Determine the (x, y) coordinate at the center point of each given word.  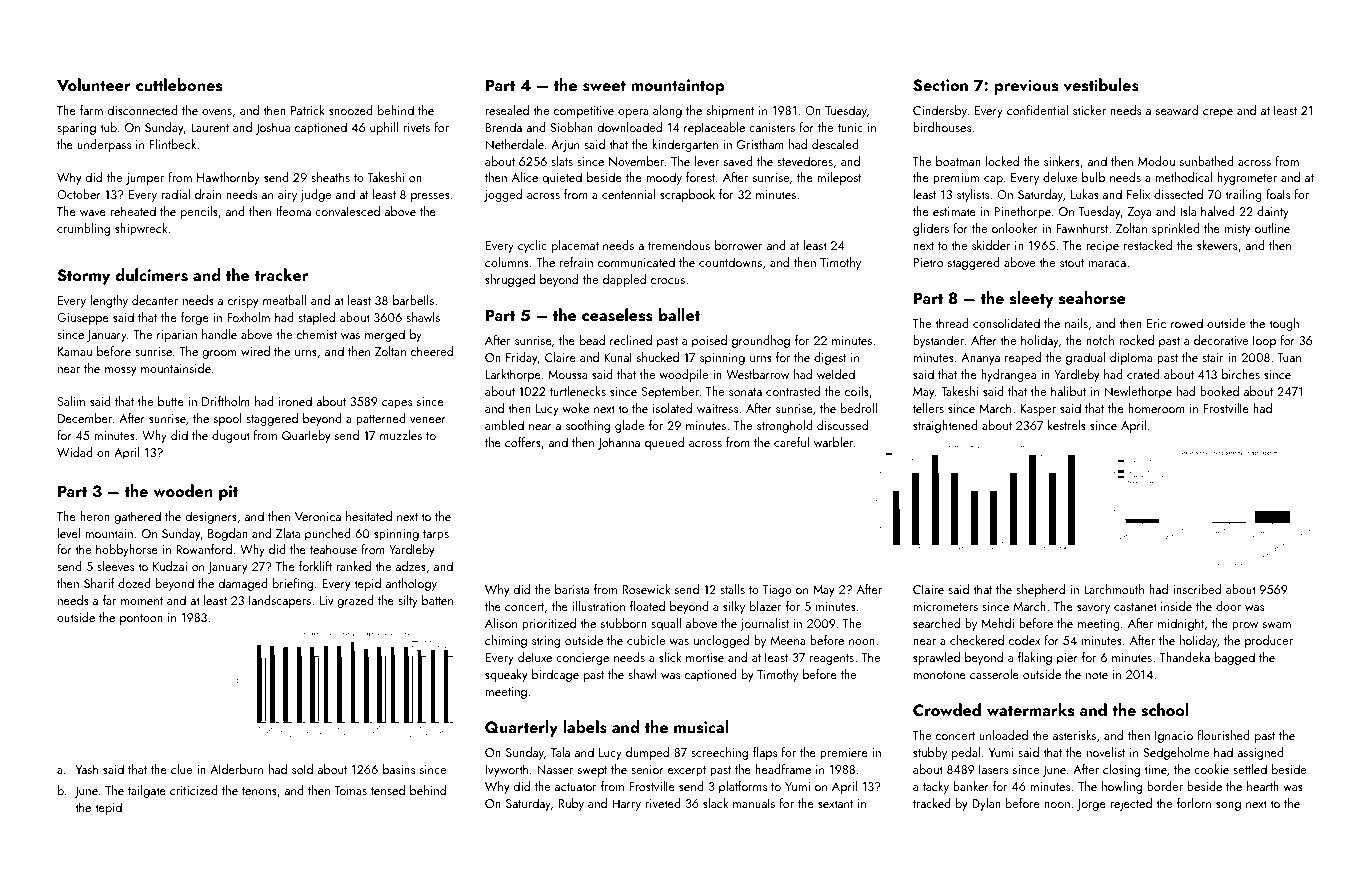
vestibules (1101, 85)
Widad (75, 452)
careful (791, 442)
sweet (604, 86)
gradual (1085, 358)
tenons (259, 791)
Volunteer (94, 84)
